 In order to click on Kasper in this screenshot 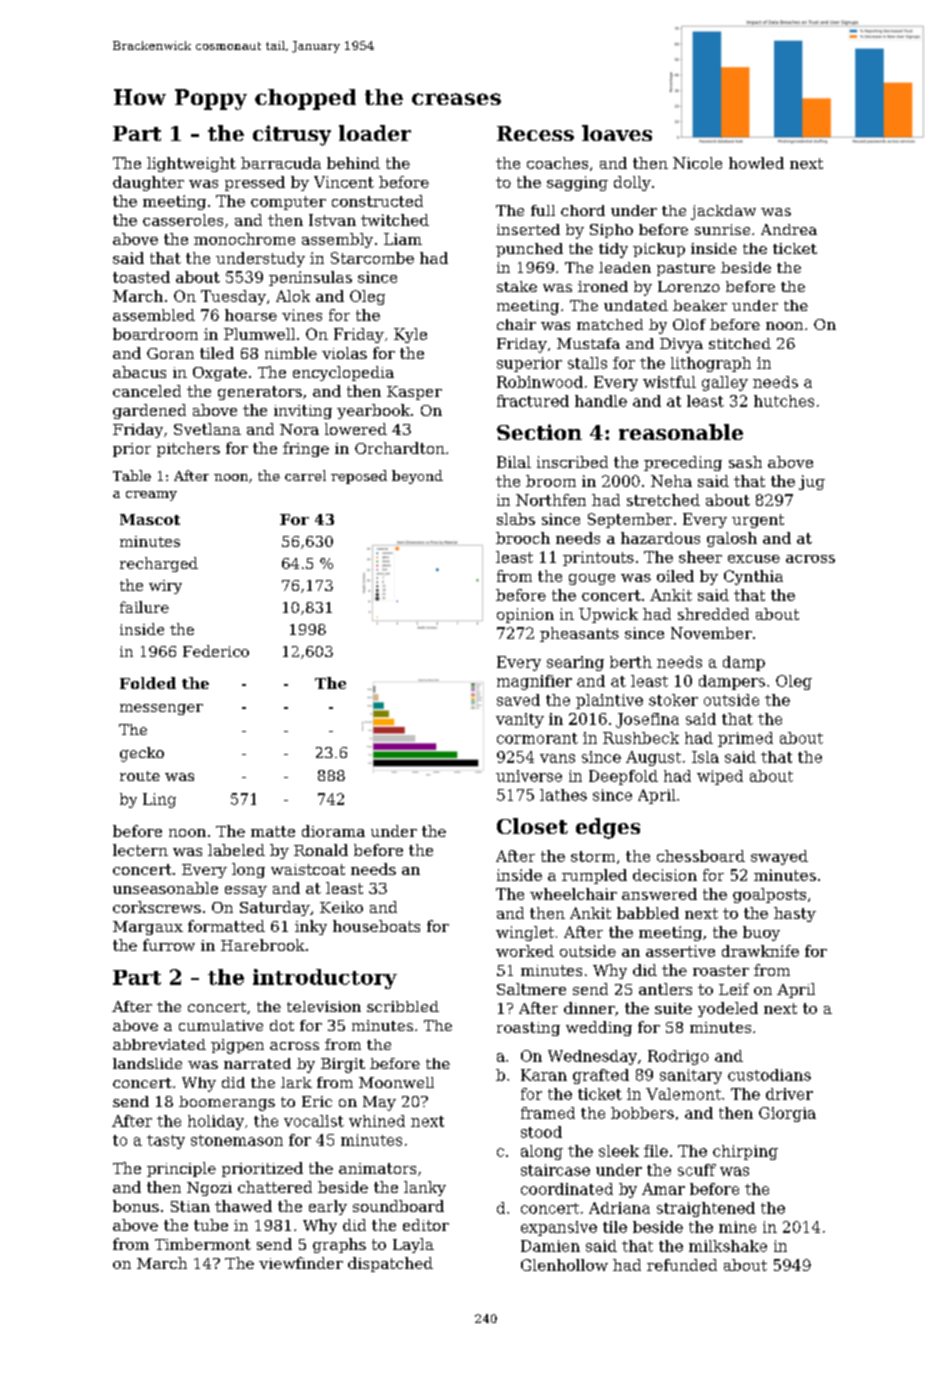, I will do `click(414, 393)`.
